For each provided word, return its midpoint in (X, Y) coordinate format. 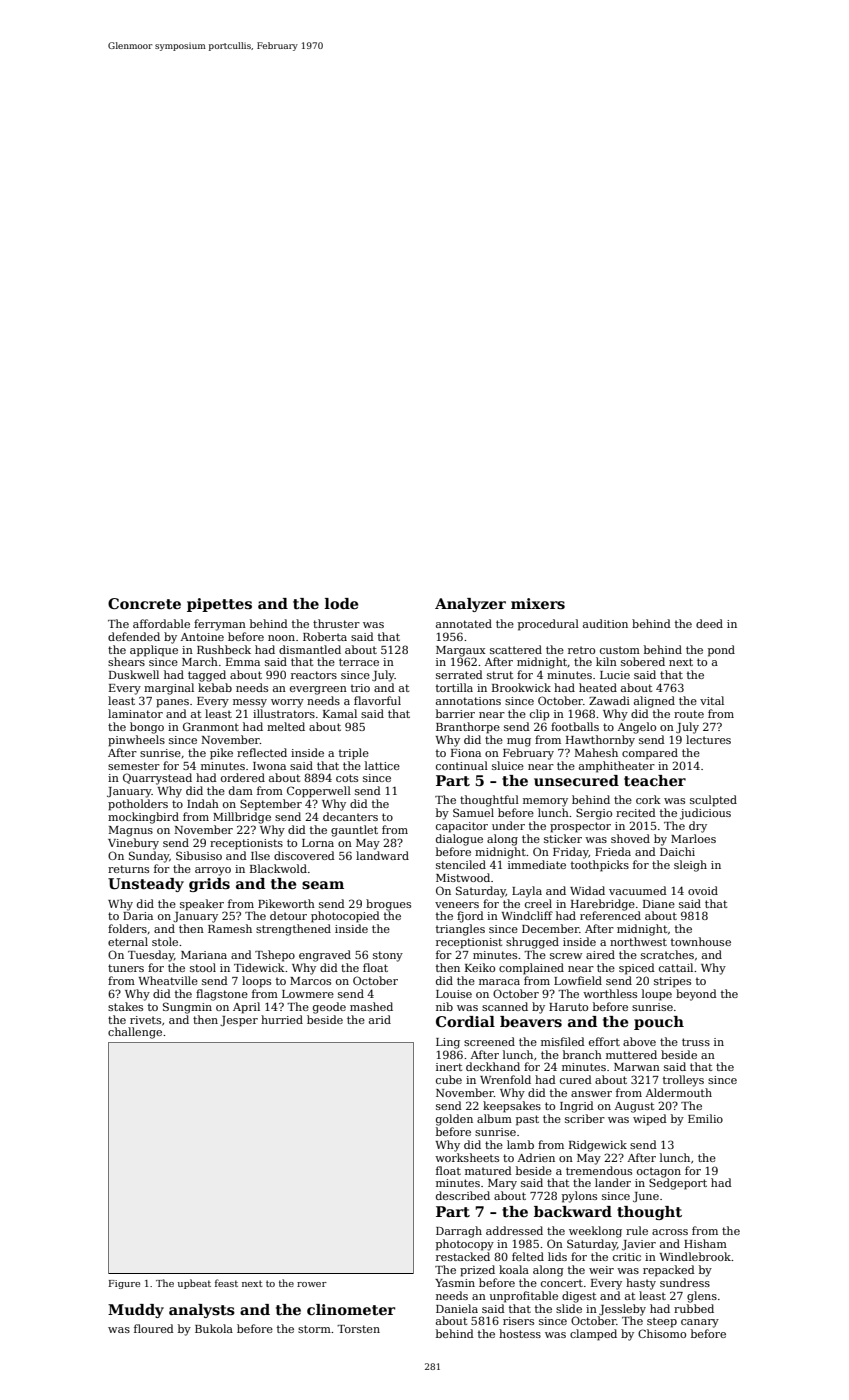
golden (454, 1120)
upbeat (194, 1284)
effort (604, 1041)
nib (444, 1006)
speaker (202, 905)
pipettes (219, 605)
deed (709, 623)
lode (341, 603)
